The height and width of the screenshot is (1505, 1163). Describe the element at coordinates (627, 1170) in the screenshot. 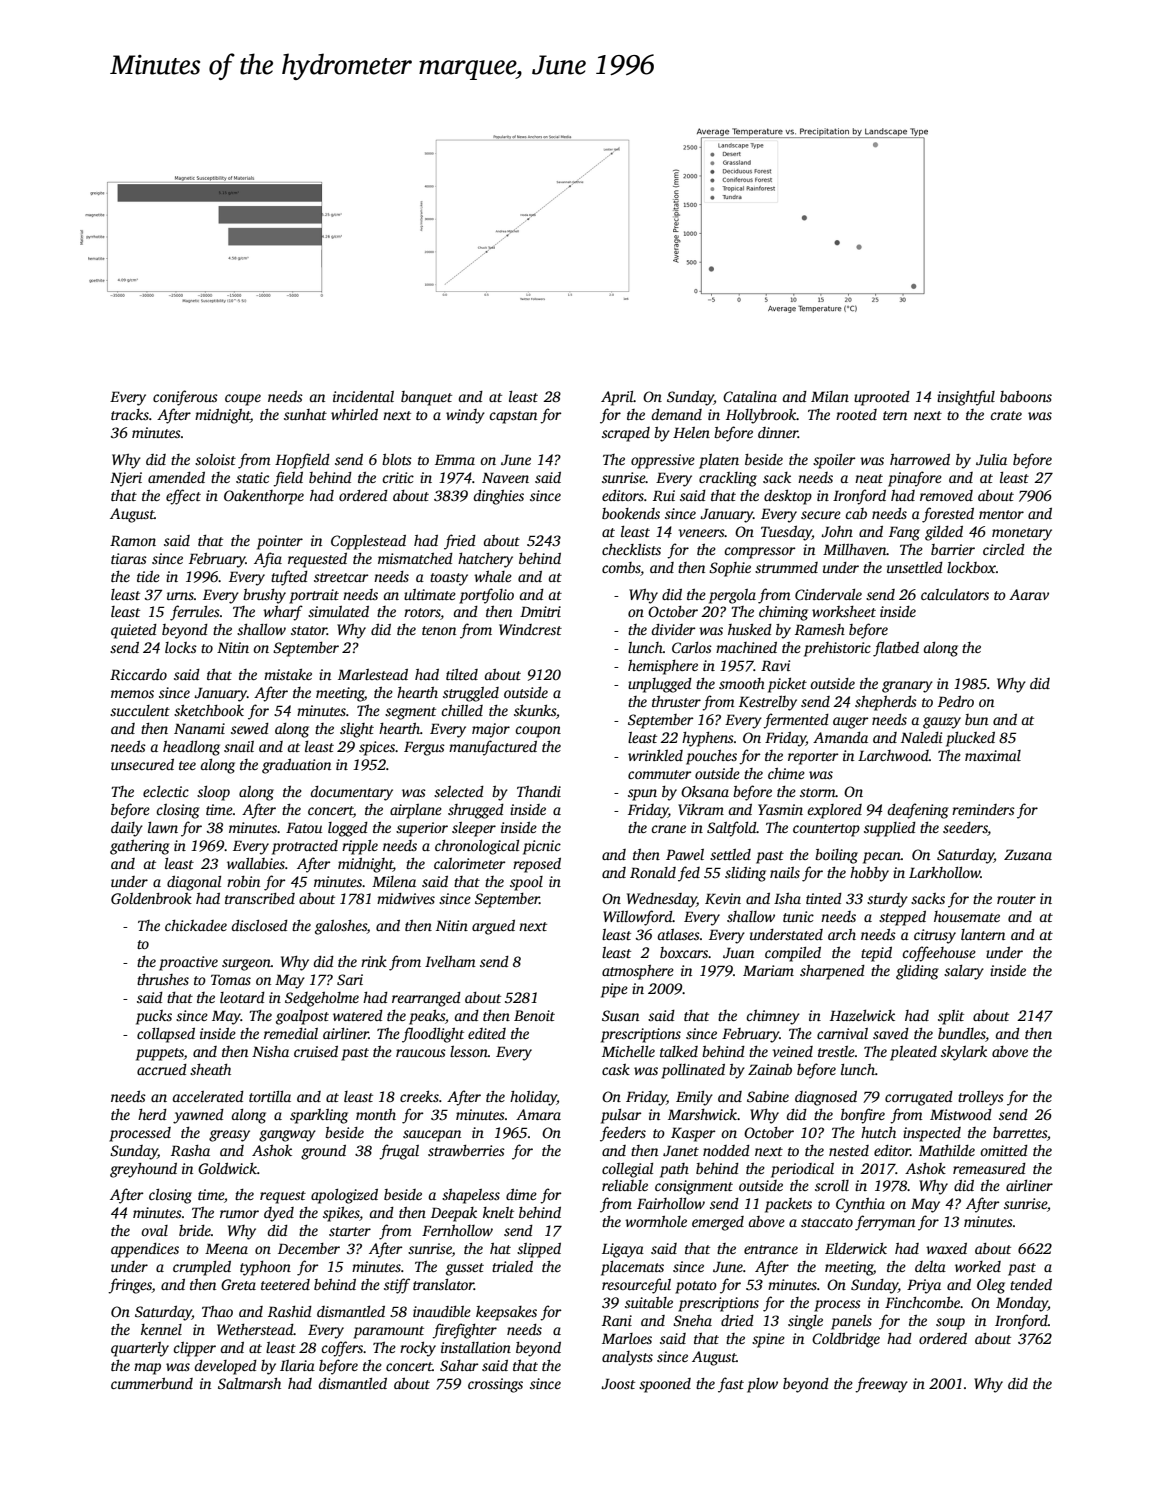

I see `collegial` at that location.
